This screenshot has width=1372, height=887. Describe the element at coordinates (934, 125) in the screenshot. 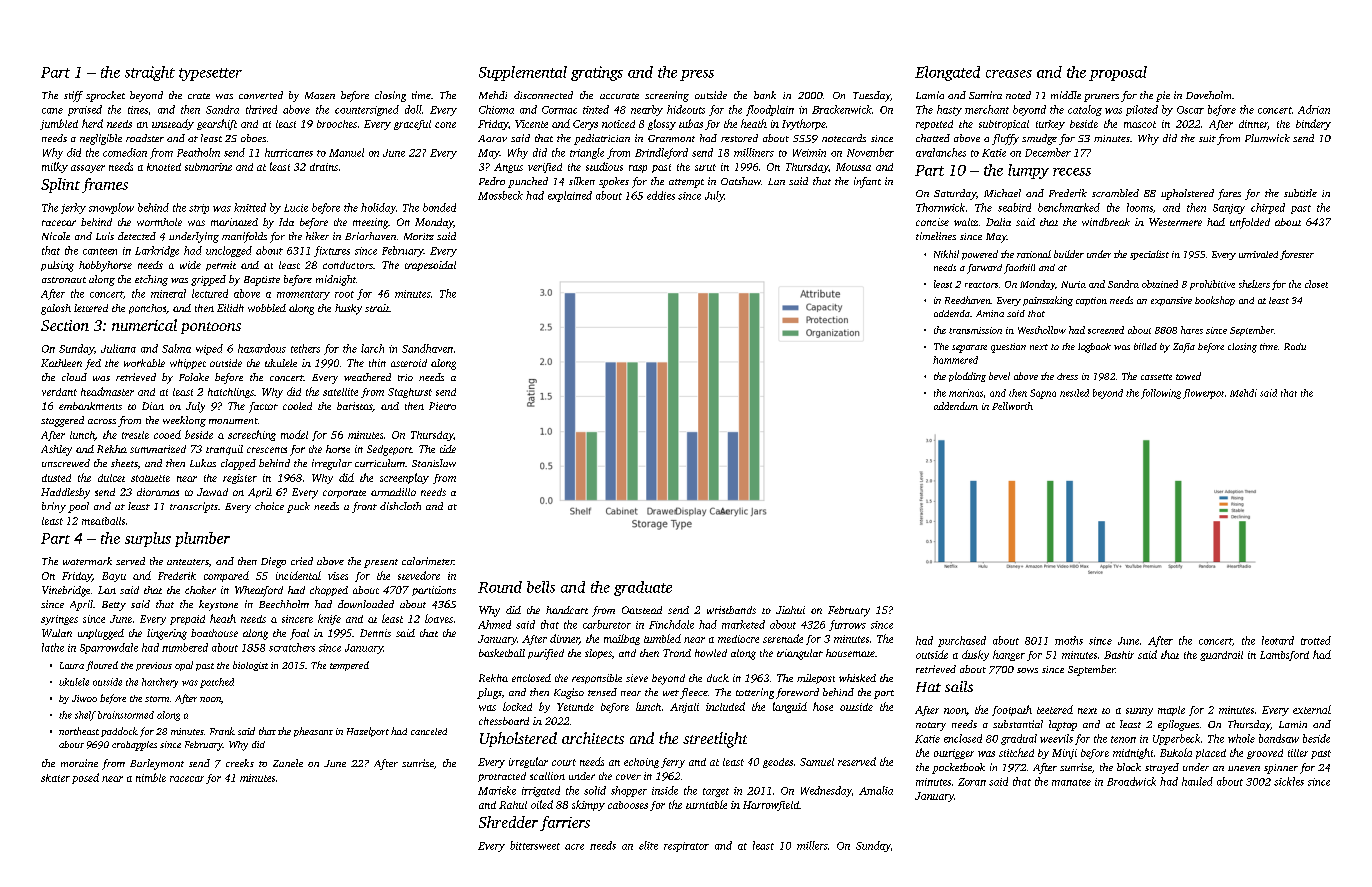

I see `repotted` at that location.
